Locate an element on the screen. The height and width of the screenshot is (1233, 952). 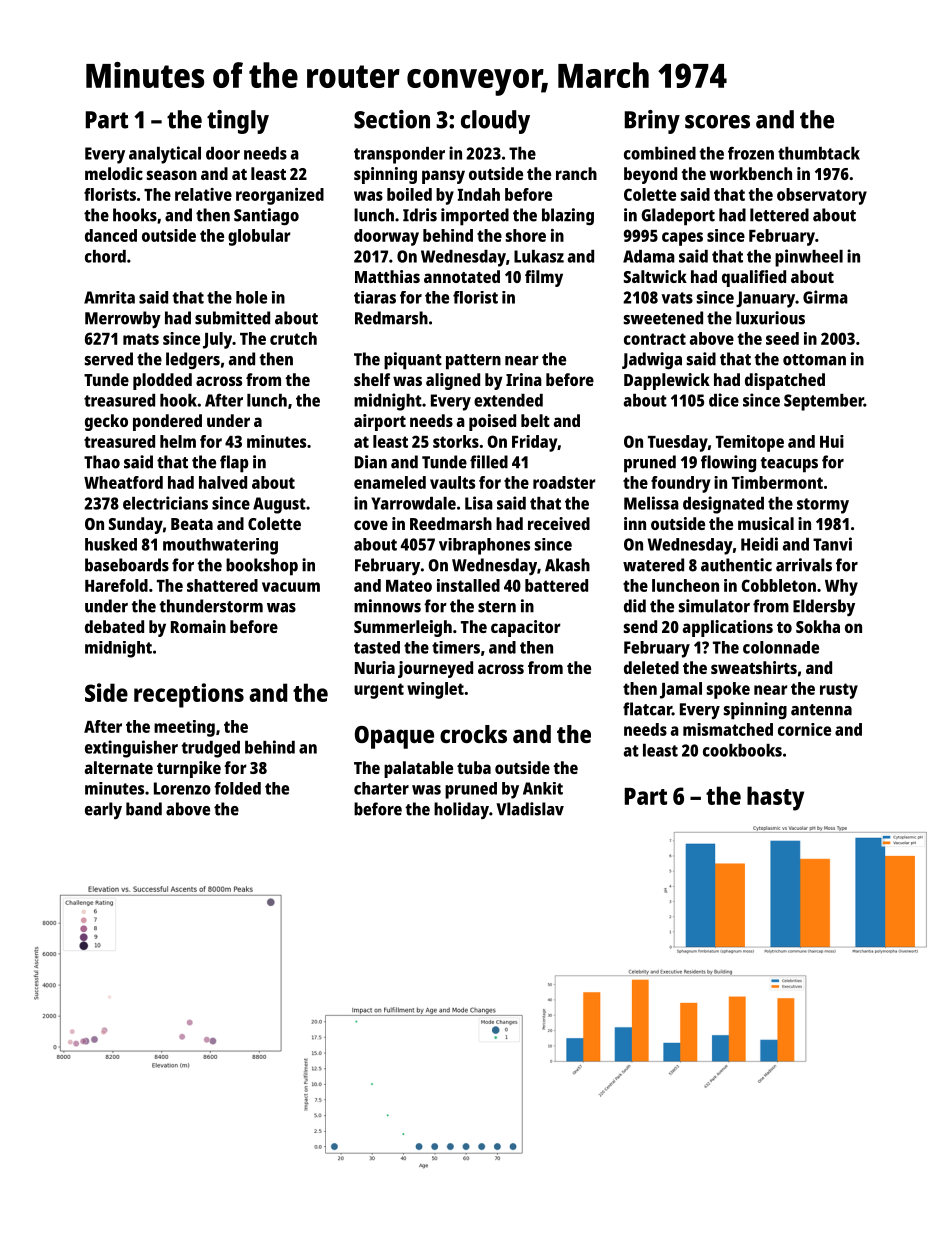
cloudy is located at coordinates (495, 122).
